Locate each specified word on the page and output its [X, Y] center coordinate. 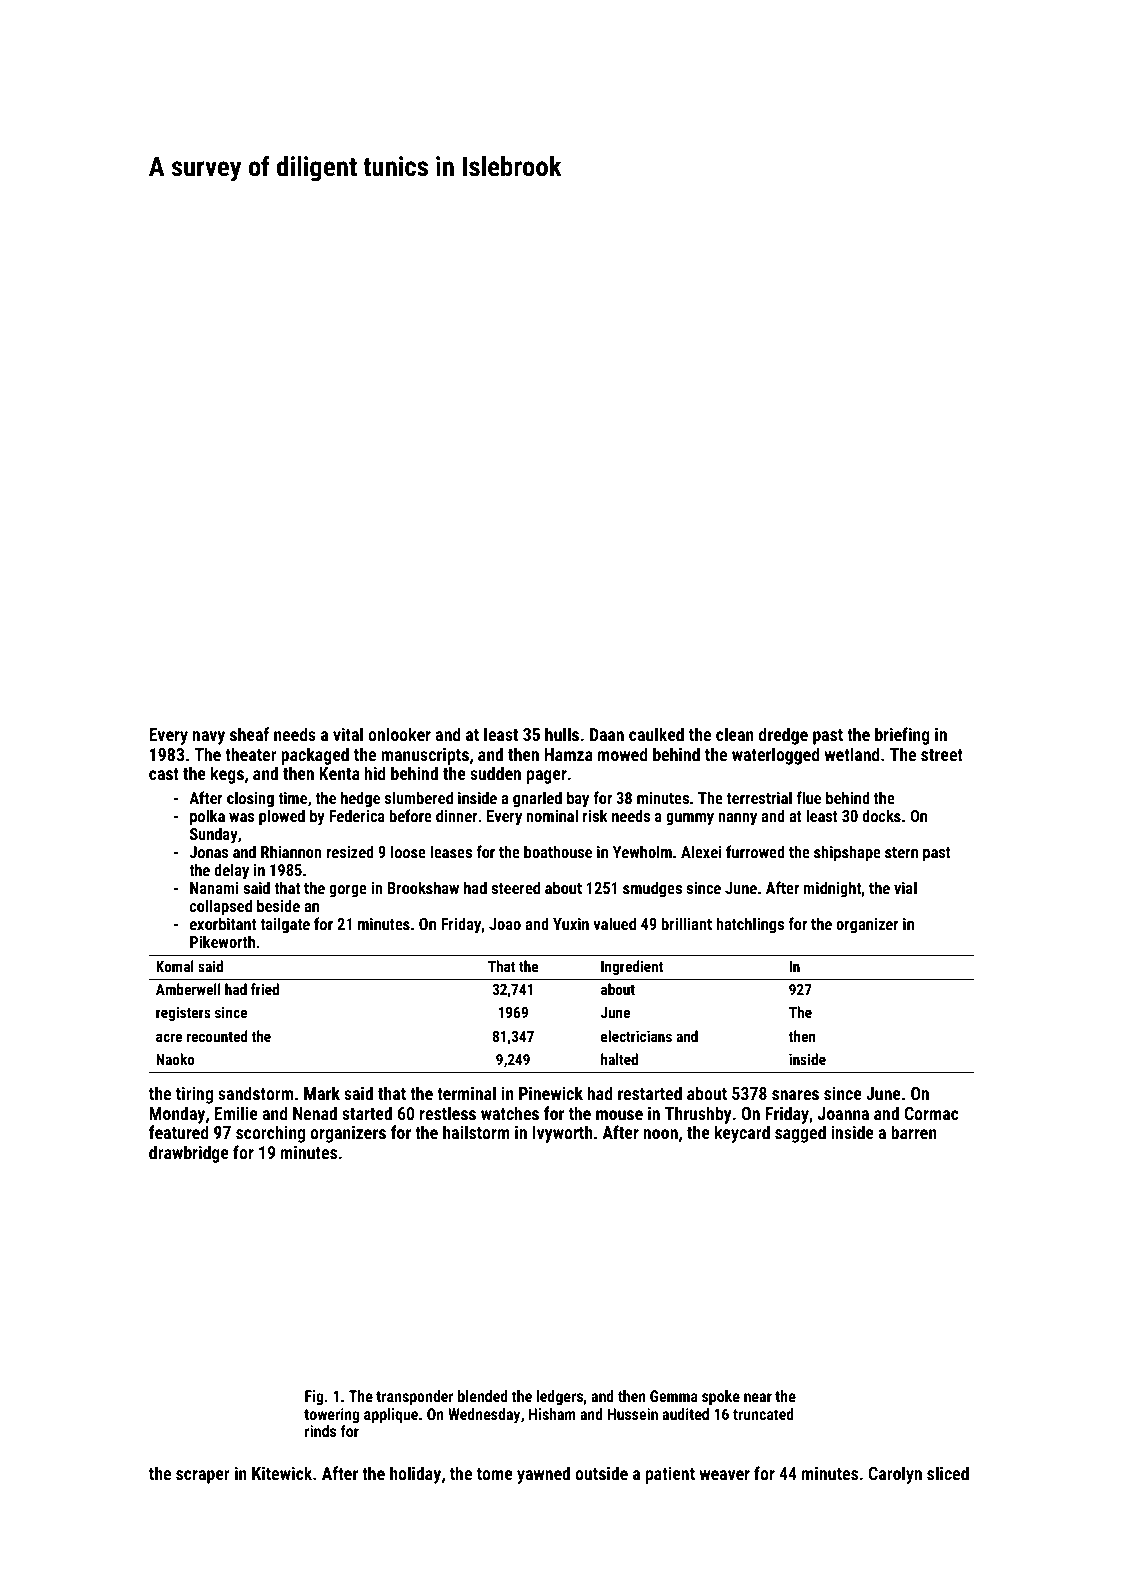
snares [795, 1095]
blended [483, 1396]
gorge [348, 891]
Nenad [315, 1113]
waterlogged [776, 756]
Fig [314, 1397]
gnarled [537, 799]
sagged [800, 1134]
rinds [320, 1431]
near [758, 1397]
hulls [562, 734]
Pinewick [551, 1093]
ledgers [559, 1397]
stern [901, 852]
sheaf [249, 734]
